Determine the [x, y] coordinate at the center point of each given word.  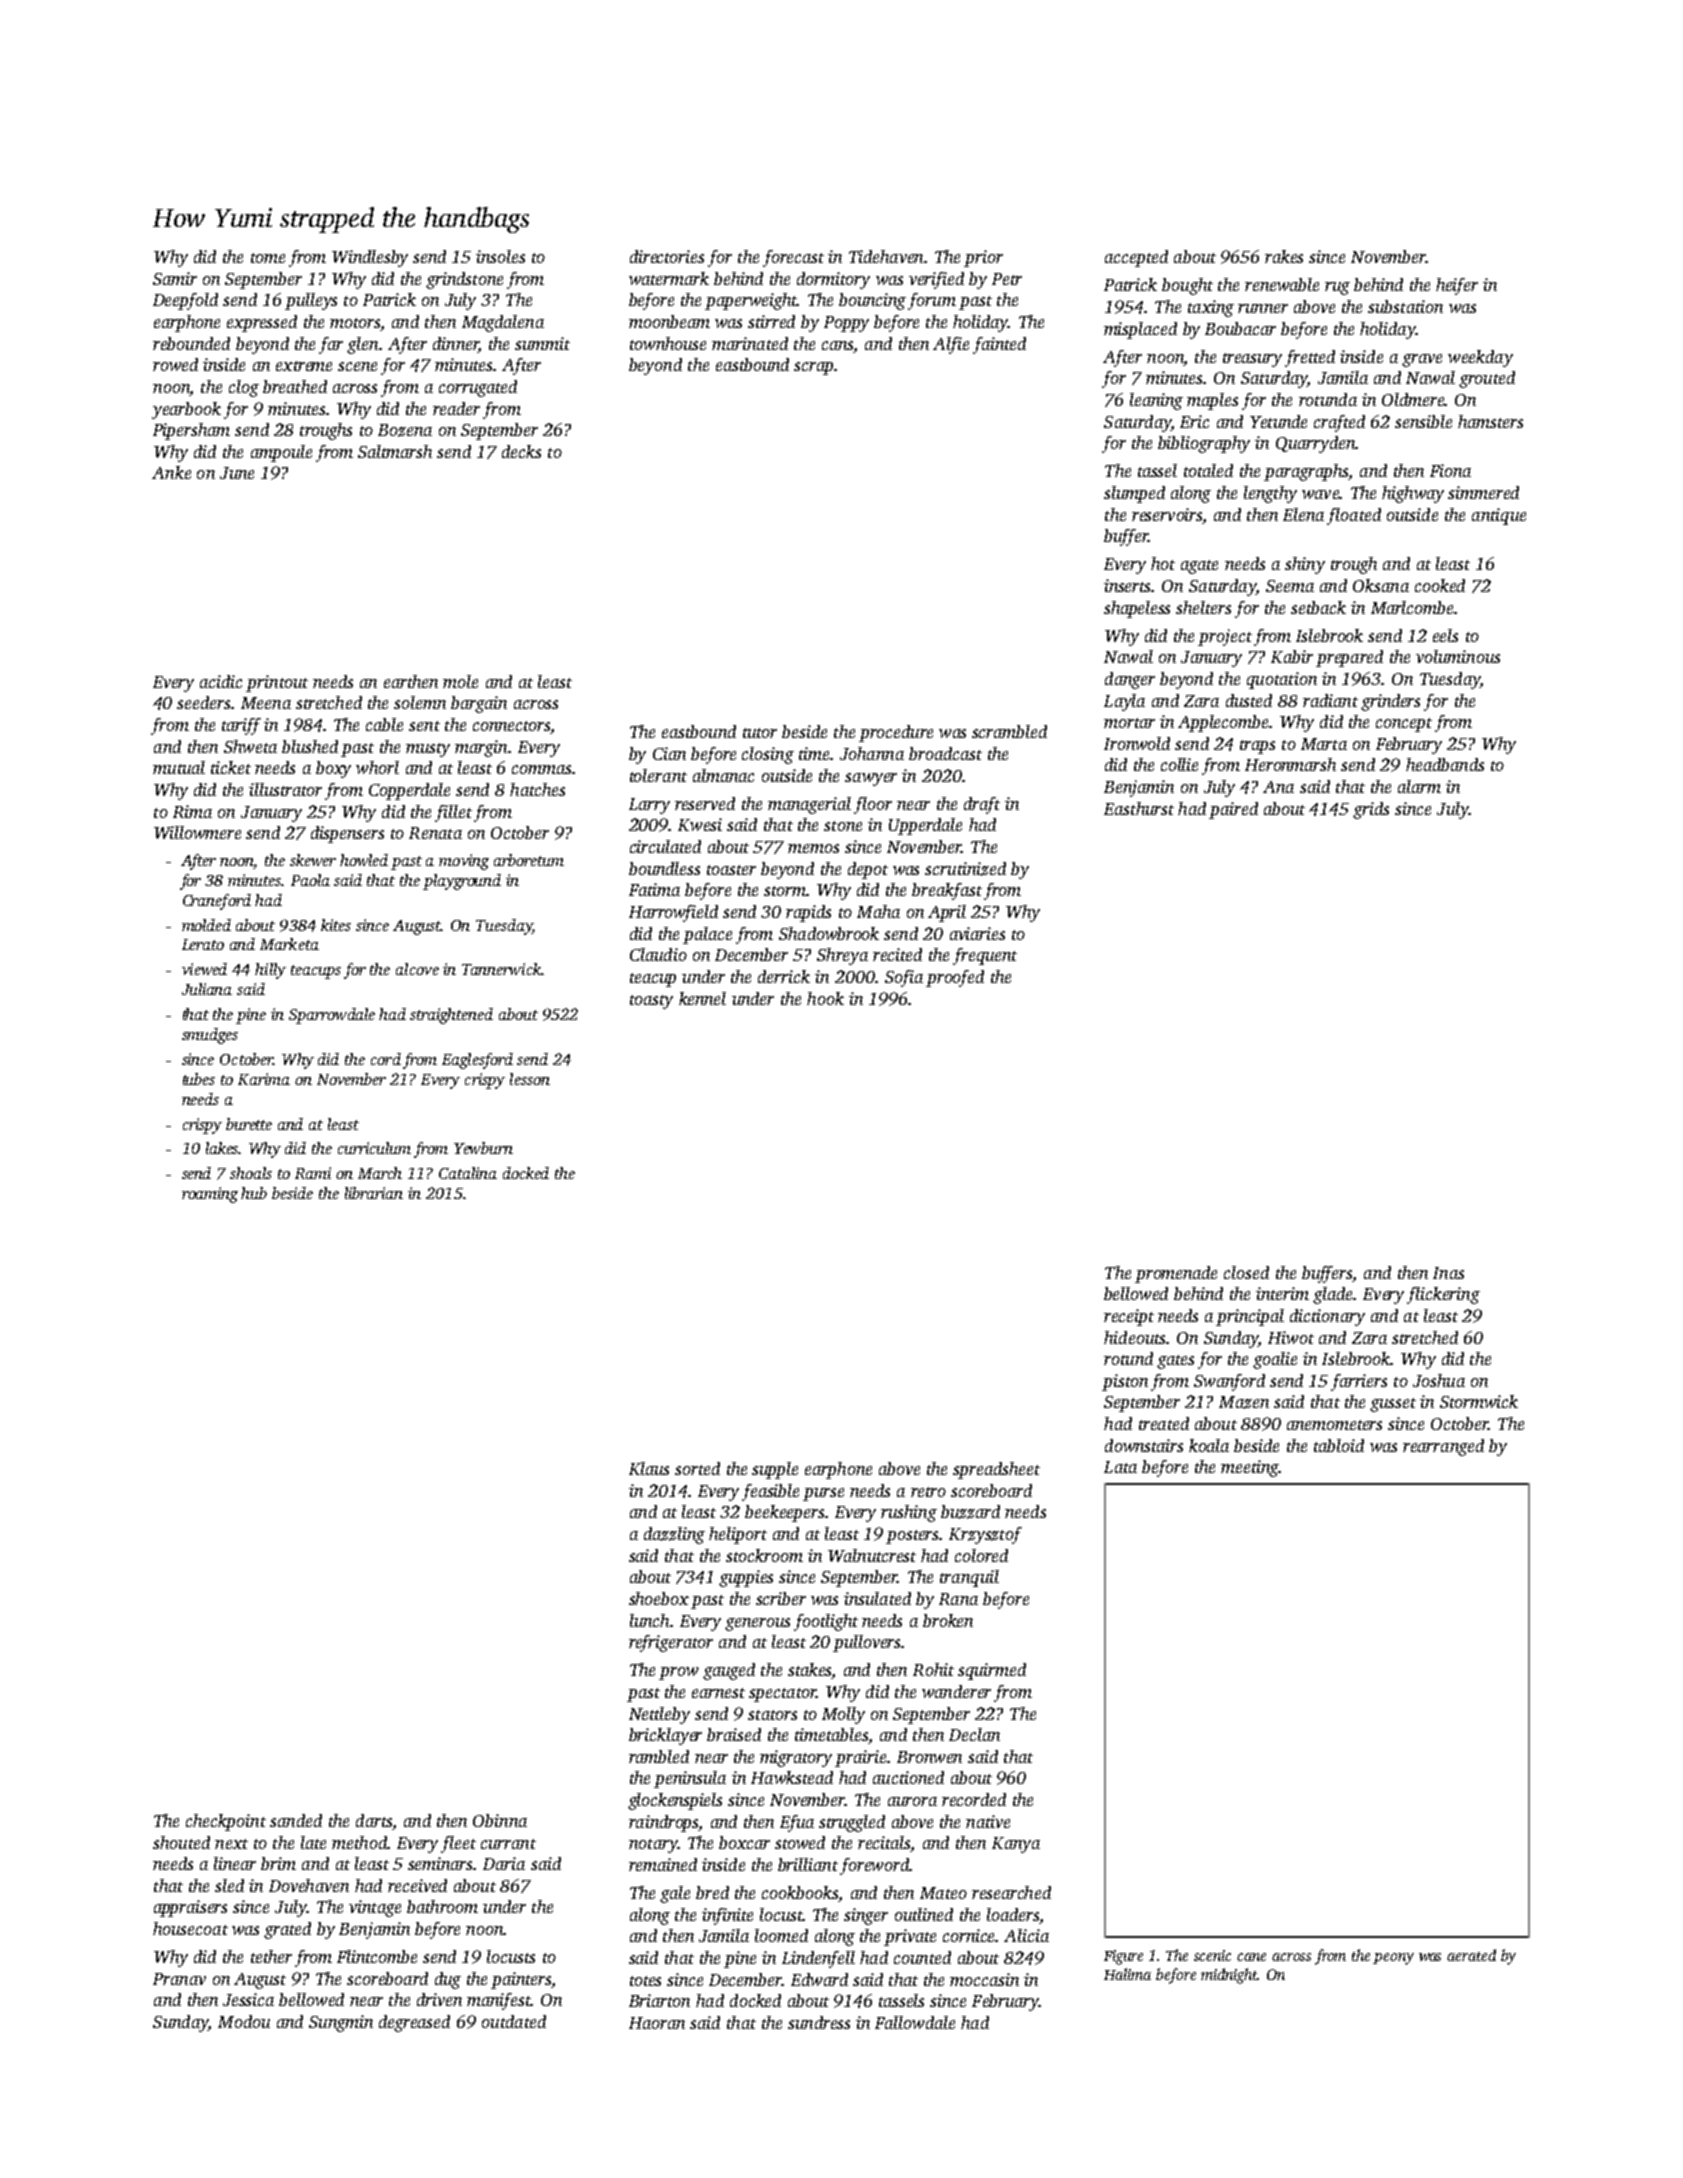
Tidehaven [886, 256]
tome [268, 258]
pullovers [866, 1643]
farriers [1359, 1382]
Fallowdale [915, 2022]
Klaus [649, 1468]
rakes [1284, 256]
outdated [514, 2021]
